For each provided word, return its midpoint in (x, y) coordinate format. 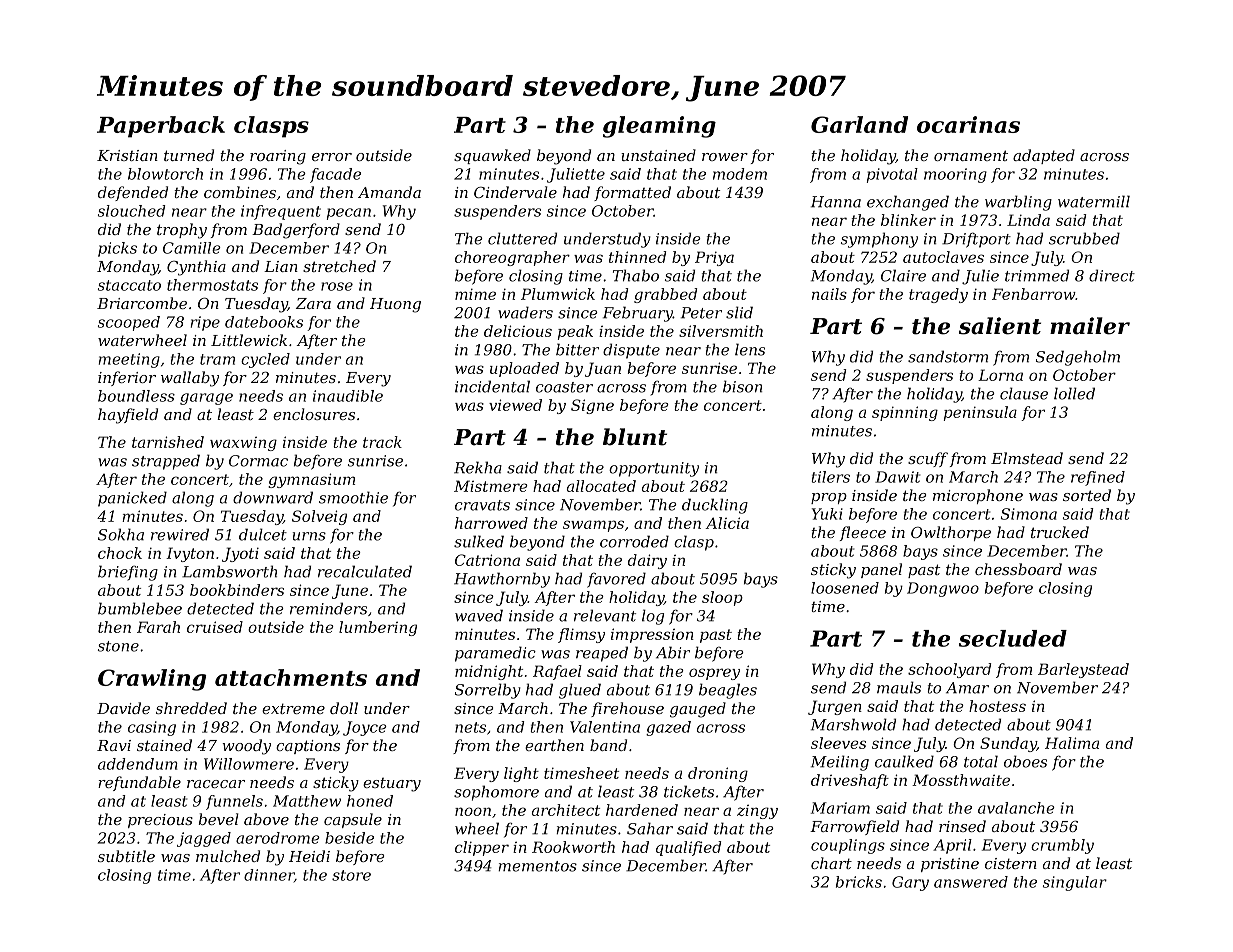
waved (479, 615)
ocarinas (968, 124)
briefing (128, 573)
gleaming (659, 127)
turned (189, 155)
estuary (392, 785)
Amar (967, 688)
